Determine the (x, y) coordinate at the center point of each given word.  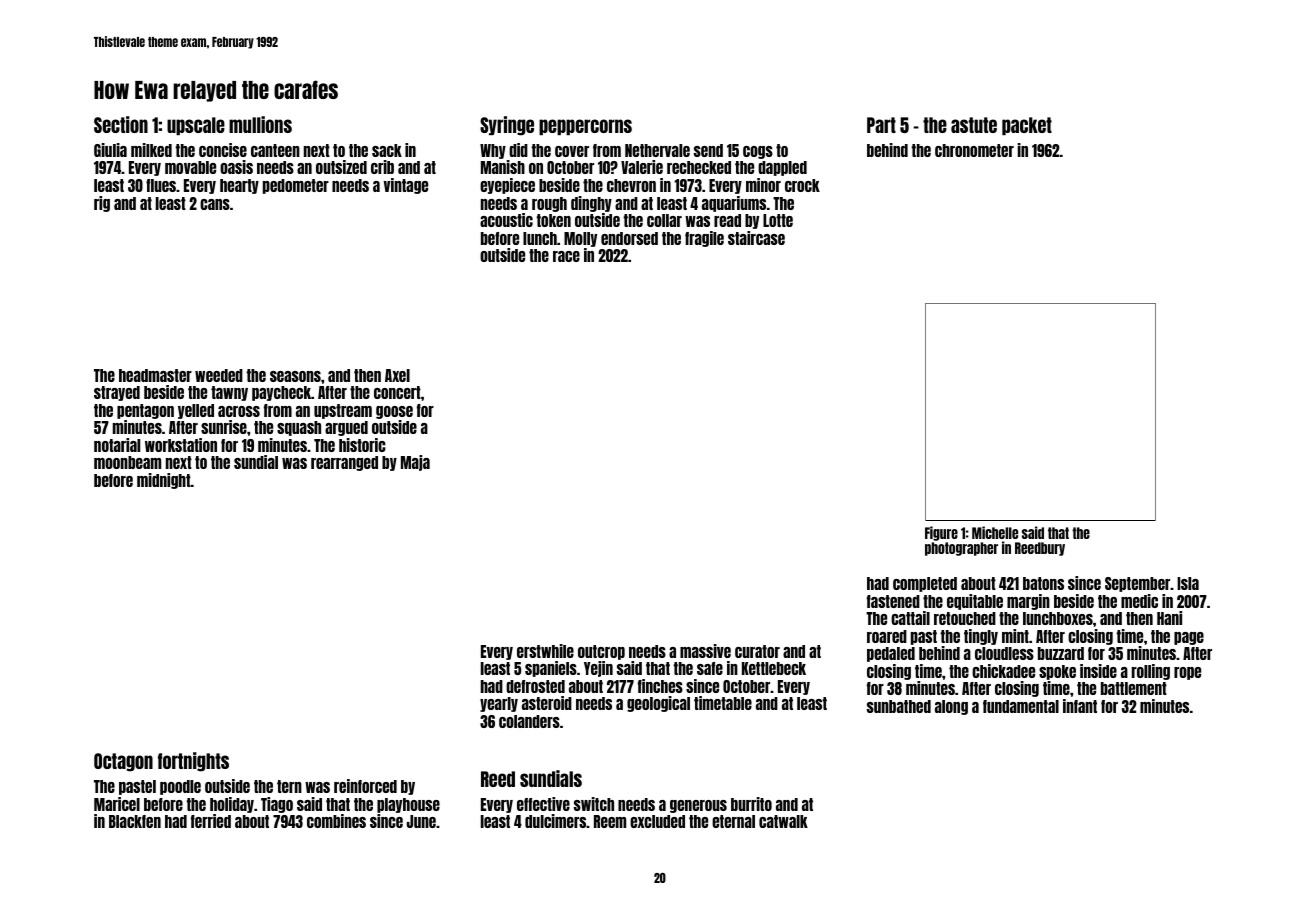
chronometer (974, 150)
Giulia (110, 150)
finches (660, 686)
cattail (910, 618)
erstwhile (545, 651)
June (421, 821)
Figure (941, 533)
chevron (631, 185)
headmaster (155, 375)
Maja (415, 463)
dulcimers (556, 821)
